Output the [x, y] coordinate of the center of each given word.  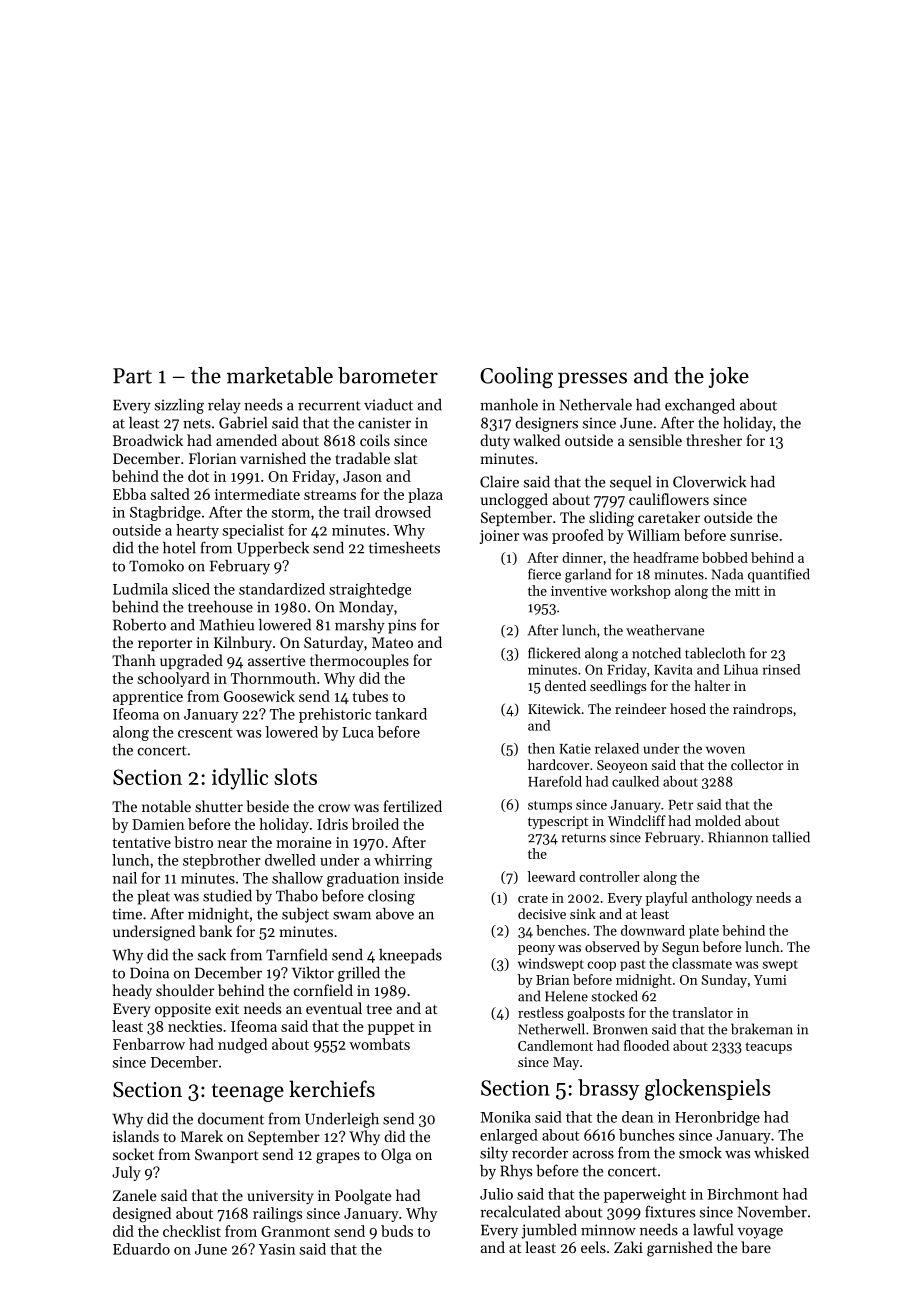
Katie [575, 748]
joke [729, 377]
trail [357, 512]
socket [133, 1154]
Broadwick [148, 440]
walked [536, 440]
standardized [282, 589]
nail [125, 878]
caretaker [669, 517]
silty [494, 1154]
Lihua [741, 669]
